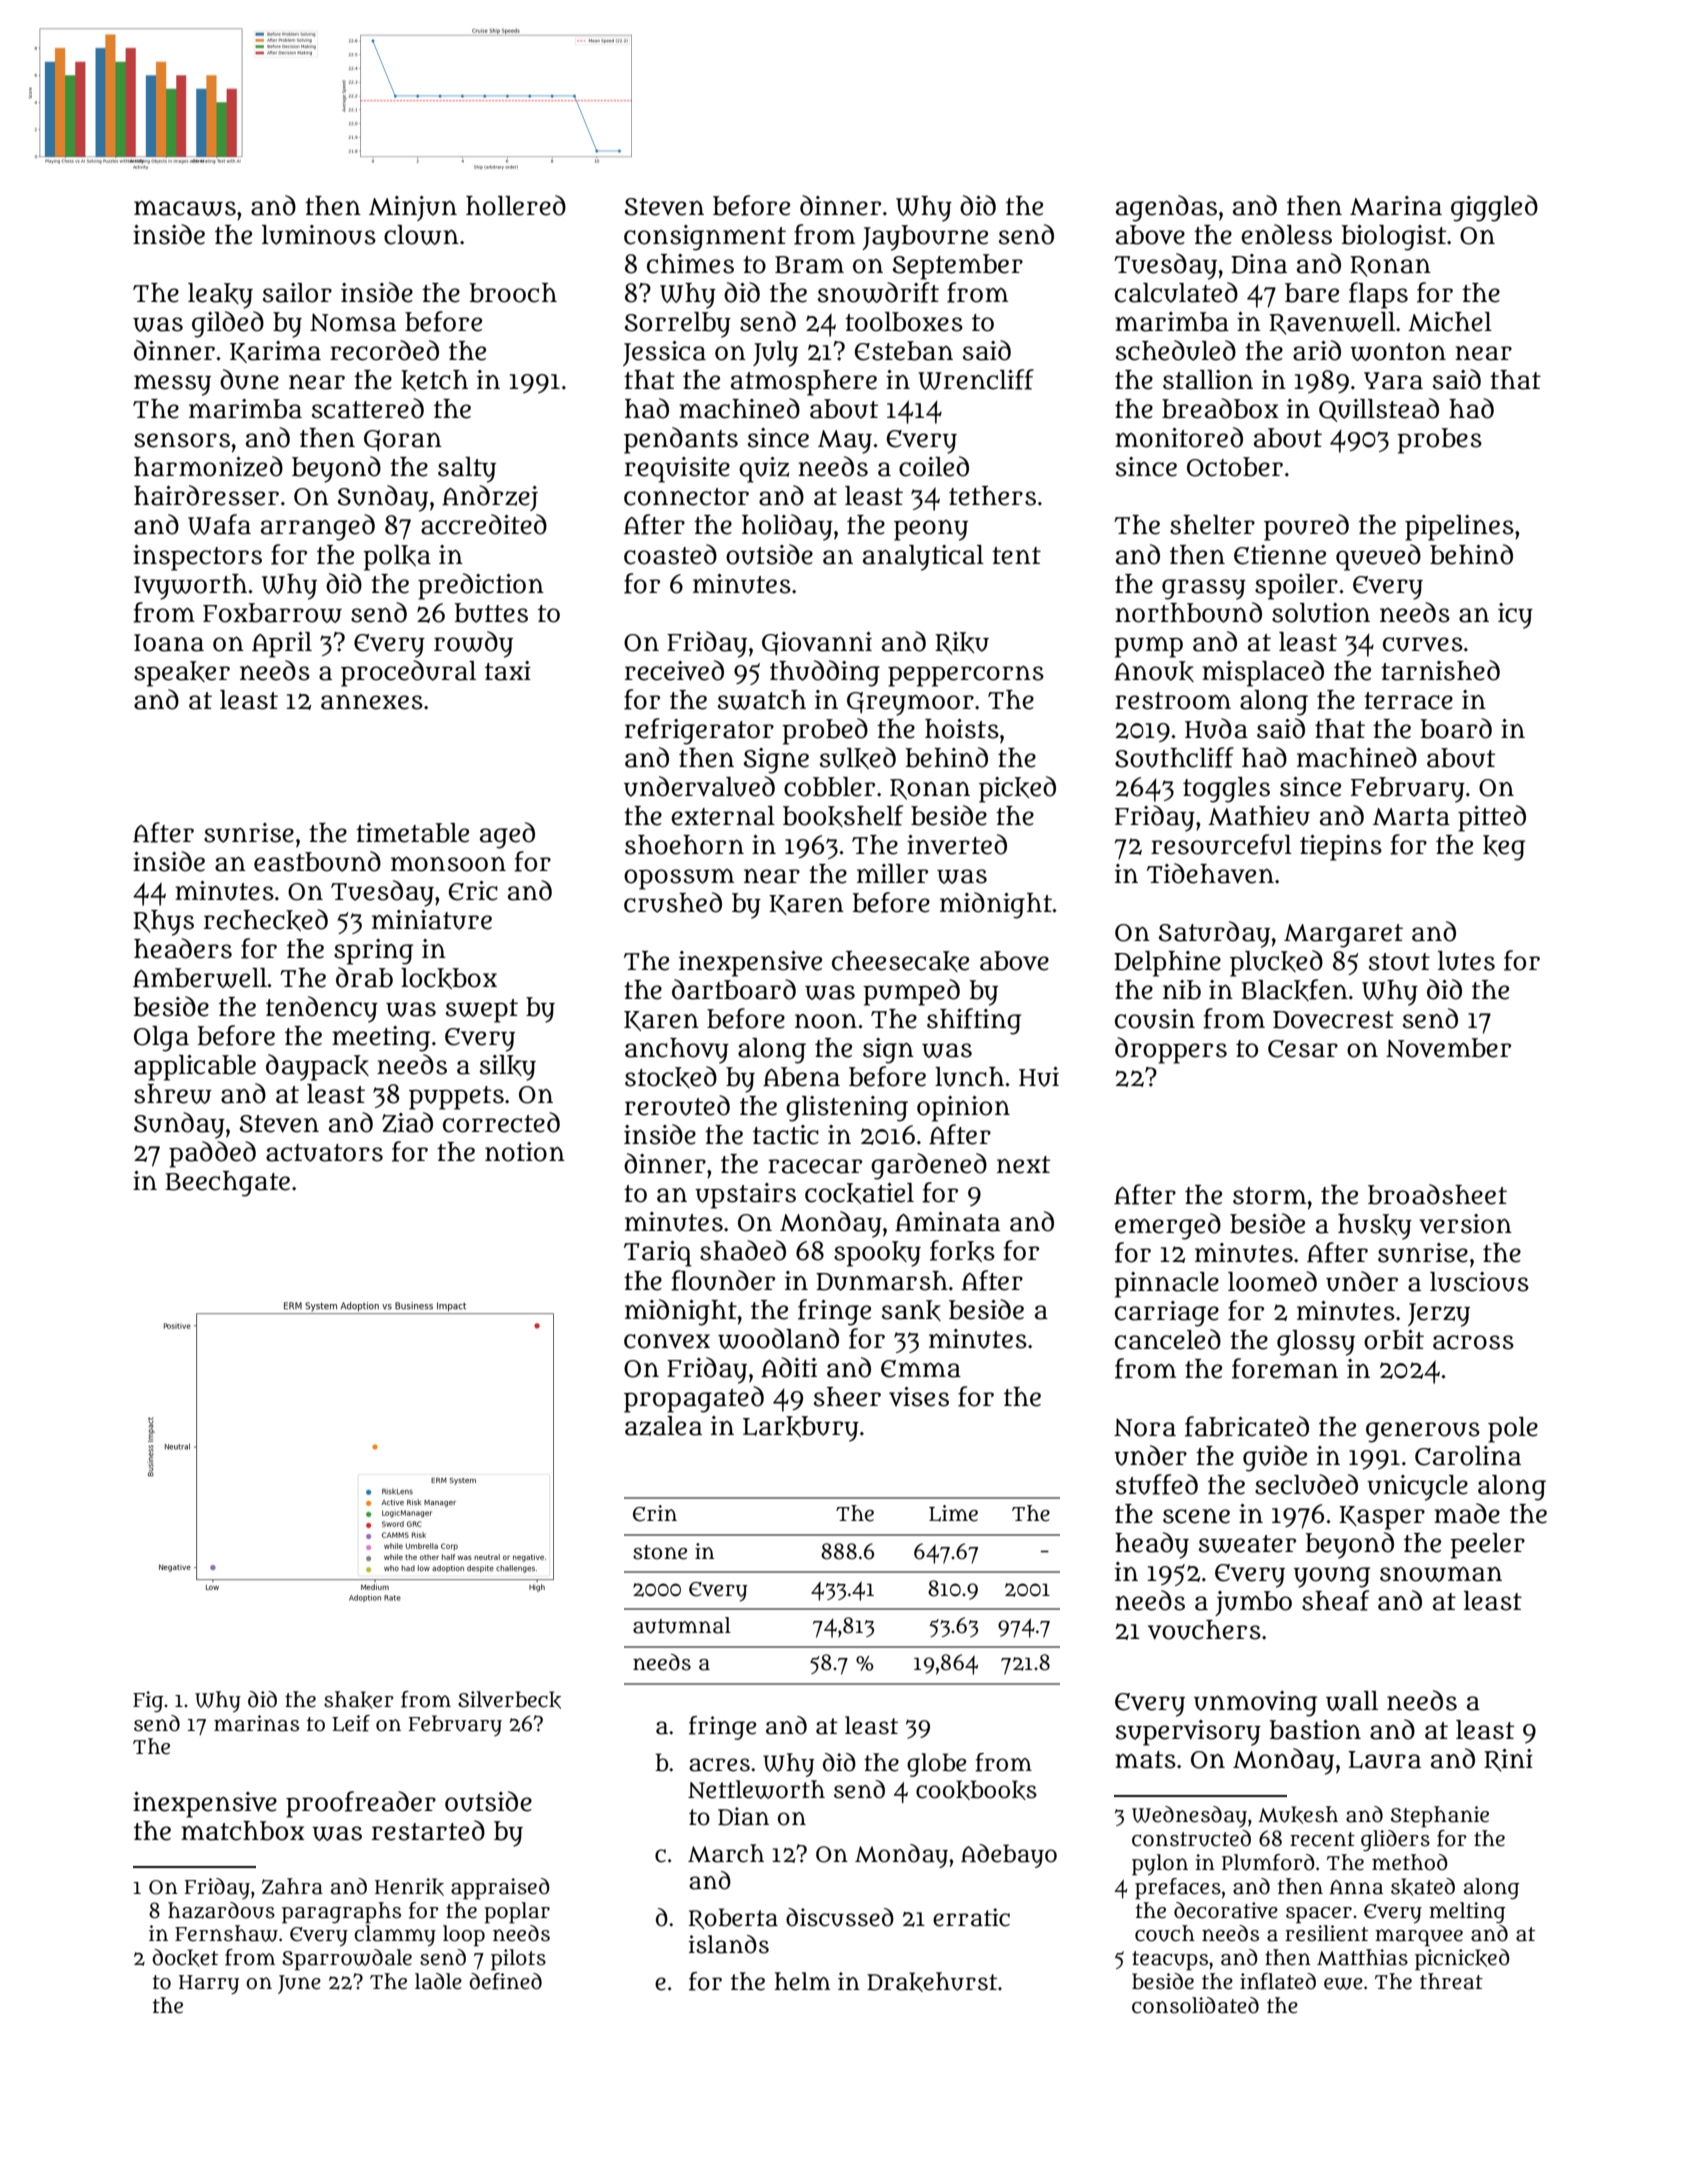 The height and width of the screenshot is (2178, 1683). What do you see at coordinates (900, 961) in the screenshot?
I see `cheesecake` at bounding box center [900, 961].
